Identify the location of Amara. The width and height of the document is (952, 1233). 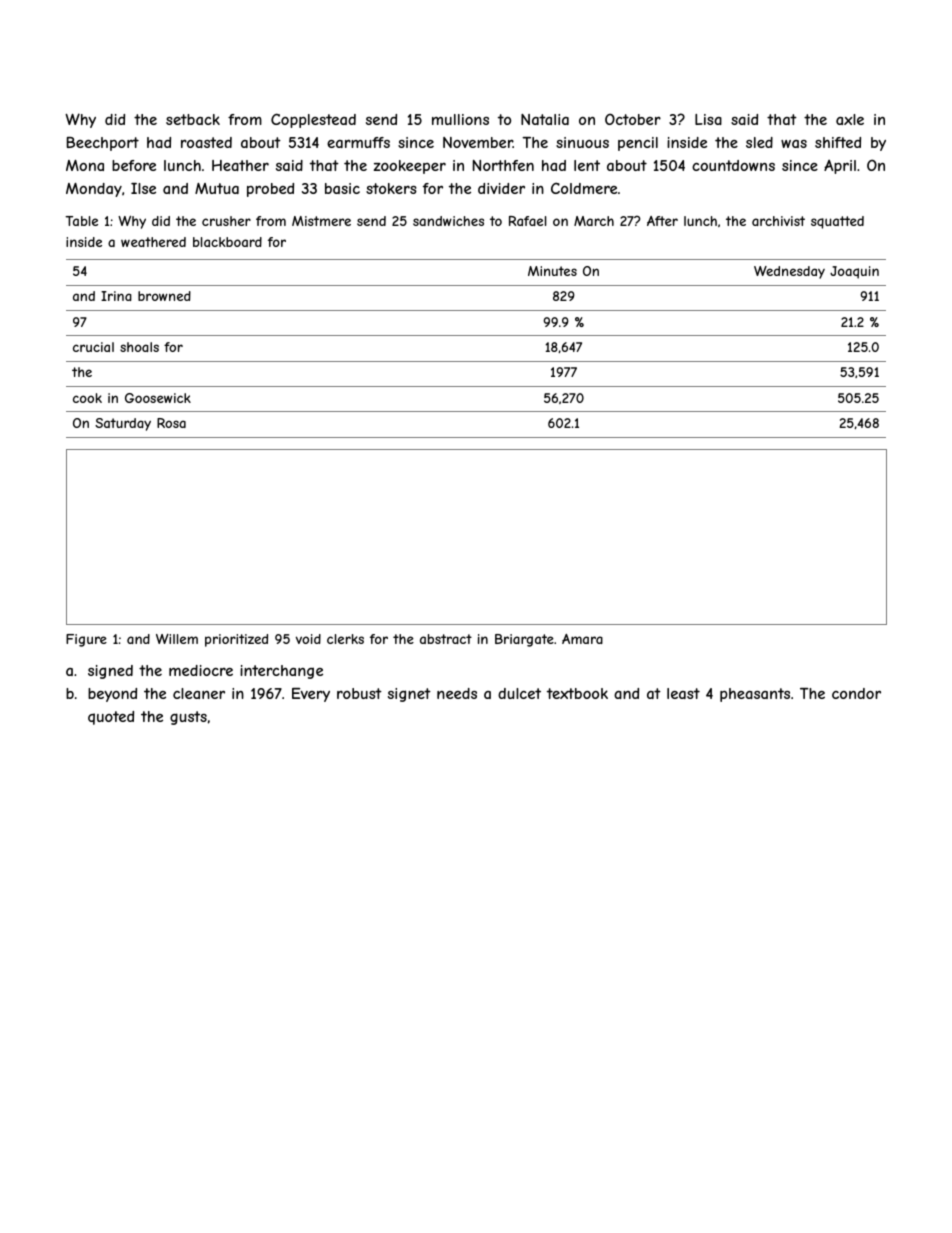
(582, 639).
